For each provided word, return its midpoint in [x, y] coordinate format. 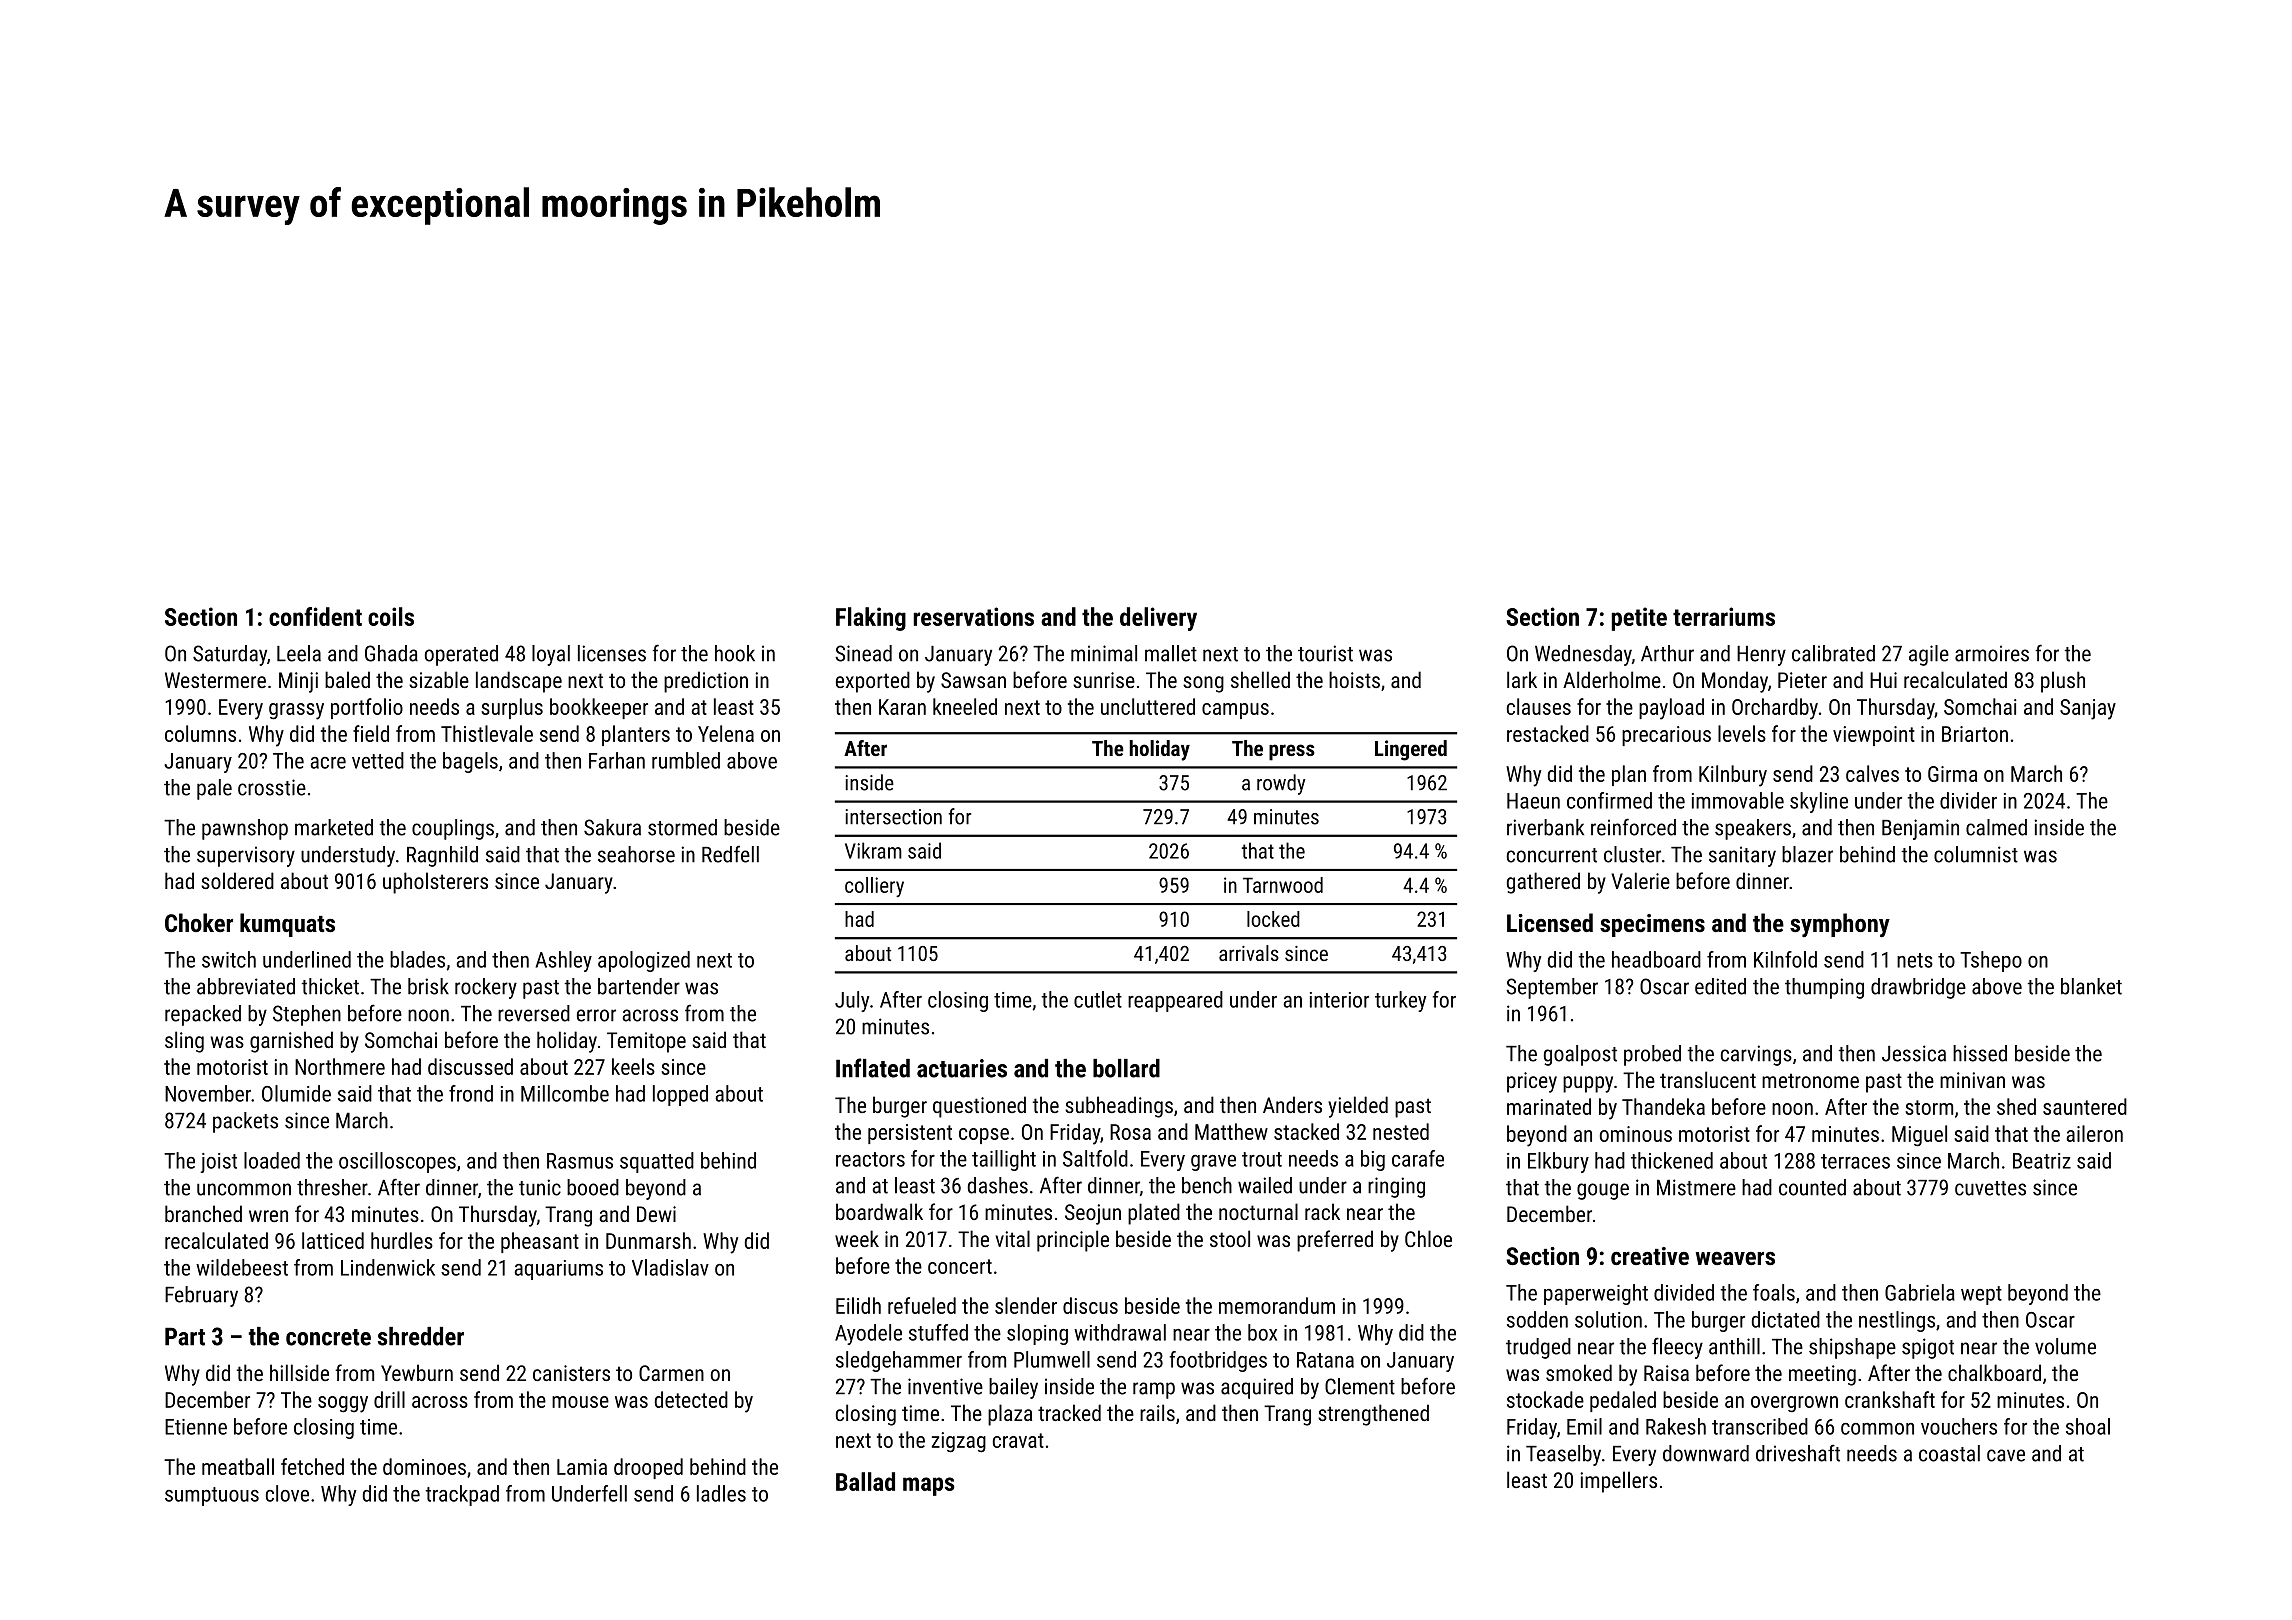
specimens [1652, 925]
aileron [2094, 1133]
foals [1774, 1292]
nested [1401, 1131]
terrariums [1724, 616]
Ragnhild [442, 856]
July [852, 1001]
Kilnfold [1785, 959]
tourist [1325, 653]
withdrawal [1120, 1332]
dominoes [424, 1466]
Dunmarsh [648, 1240]
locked [1273, 919]
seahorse [636, 854]
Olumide [296, 1093]
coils [391, 616]
